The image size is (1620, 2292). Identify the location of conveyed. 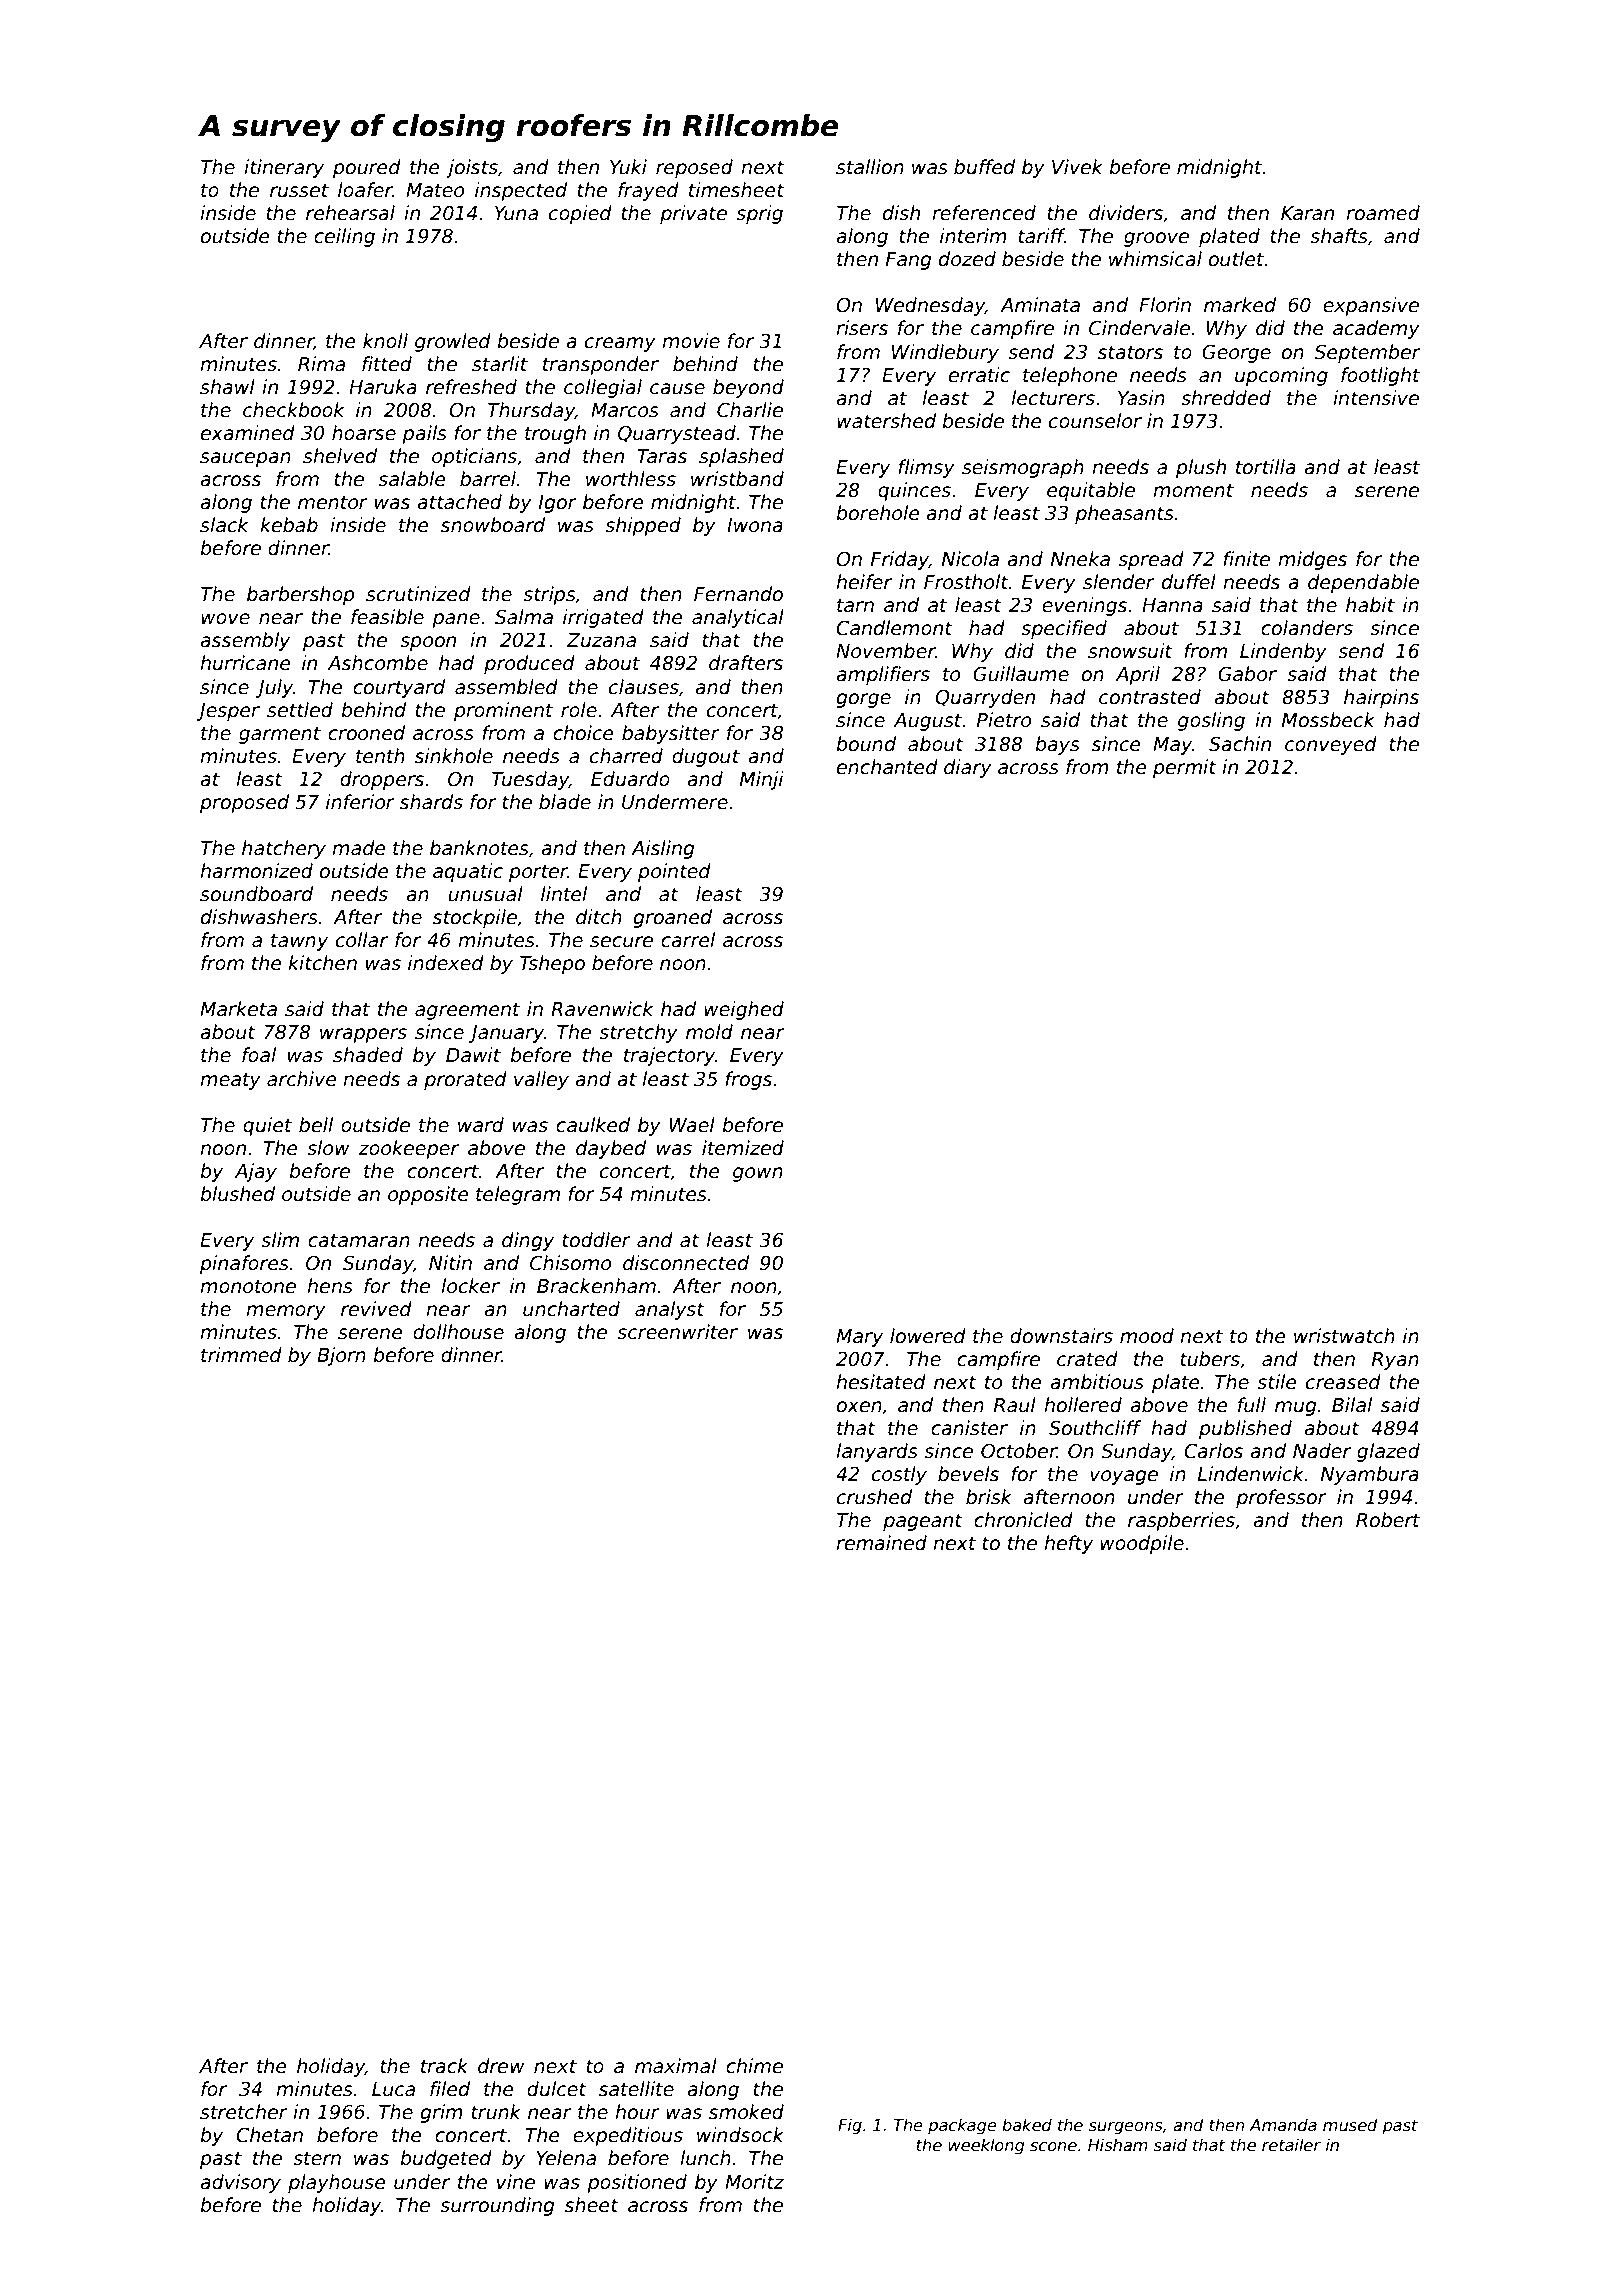
(1331, 745).
